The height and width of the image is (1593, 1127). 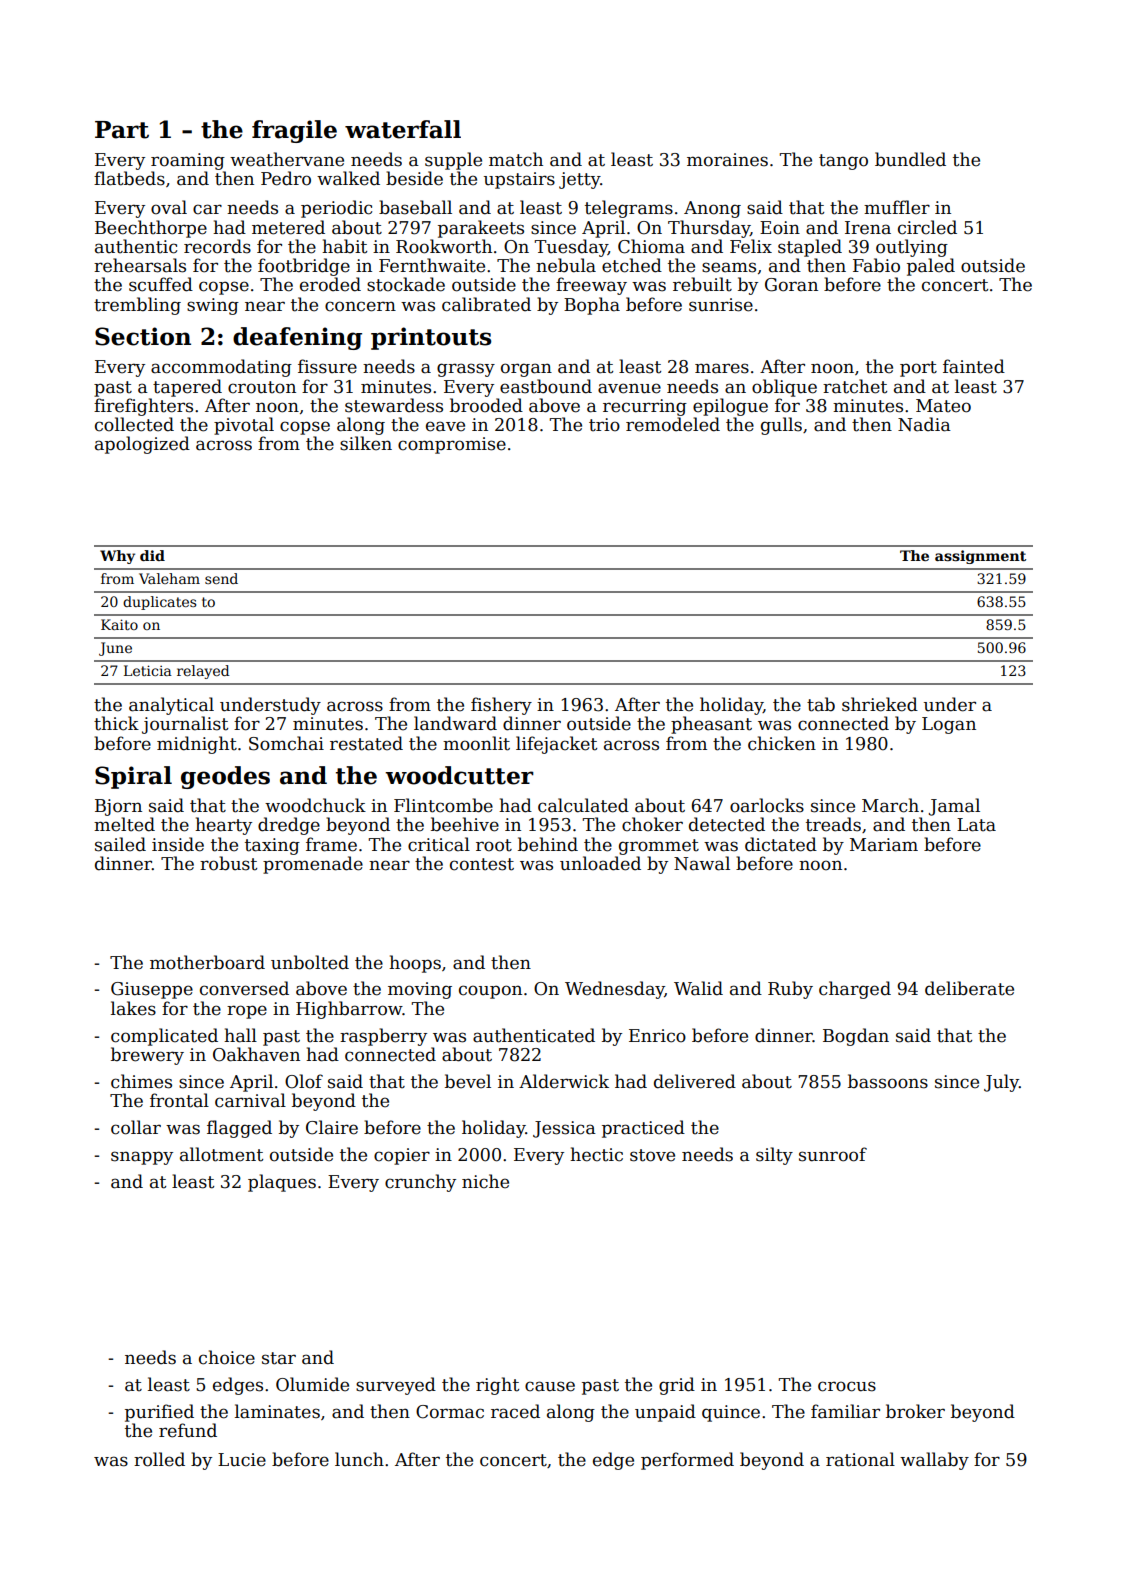 I want to click on Lucie, so click(x=242, y=1460).
